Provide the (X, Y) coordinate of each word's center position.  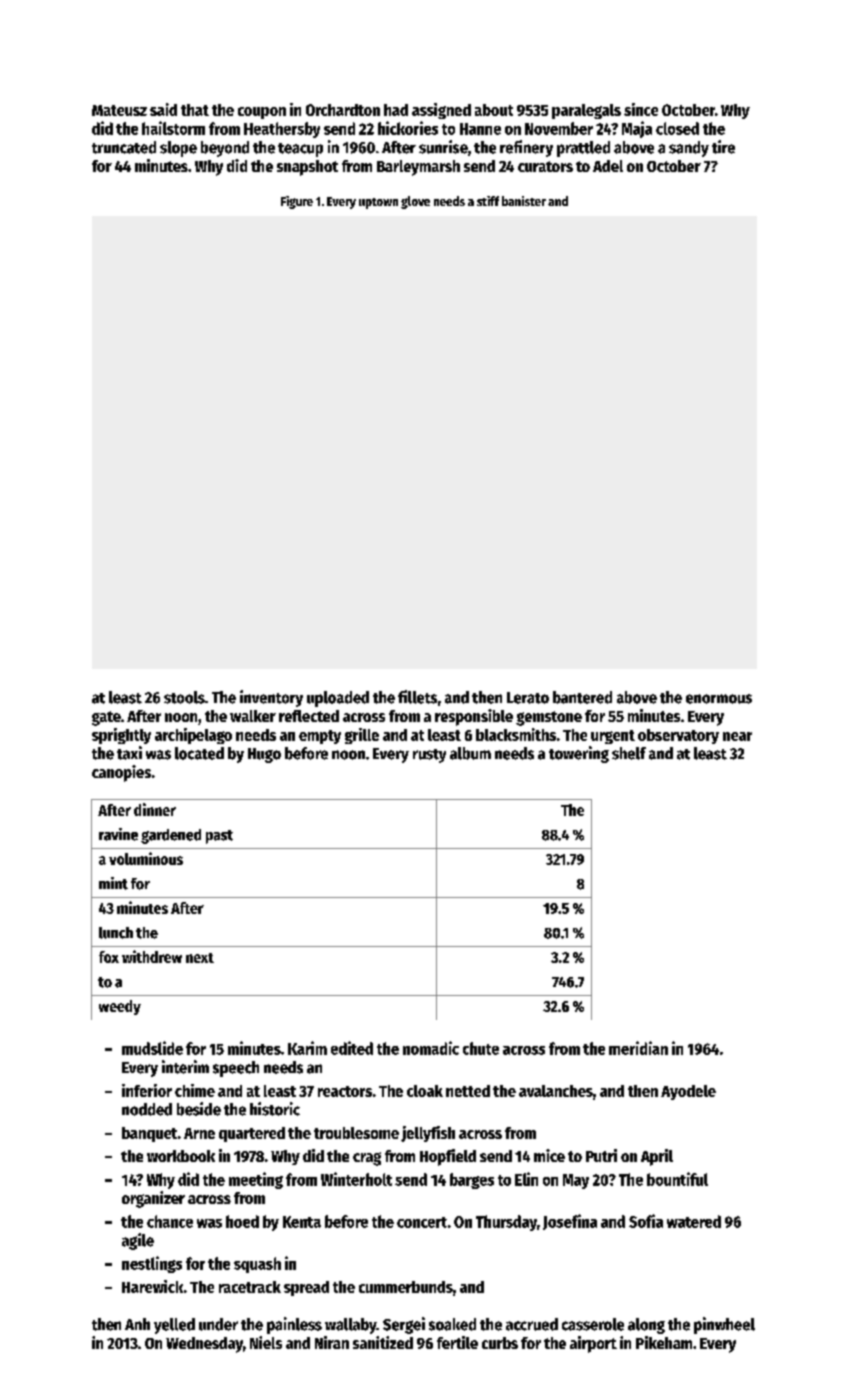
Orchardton (343, 110)
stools (184, 697)
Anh (137, 1324)
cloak (425, 1091)
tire (723, 147)
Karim (307, 1048)
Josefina (570, 1222)
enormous (719, 699)
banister (524, 201)
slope (178, 149)
